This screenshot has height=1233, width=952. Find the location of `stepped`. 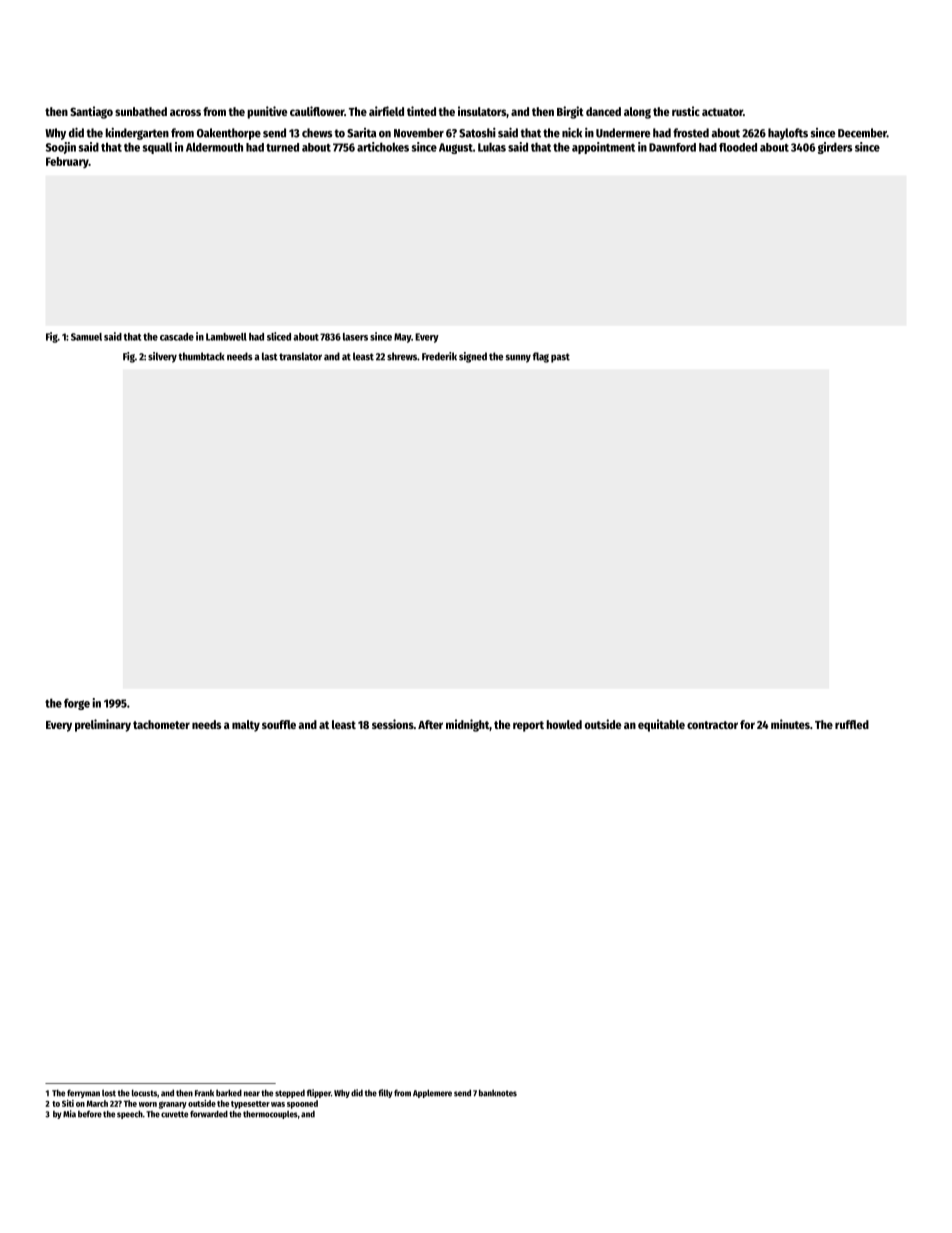

stepped is located at coordinates (290, 1093).
